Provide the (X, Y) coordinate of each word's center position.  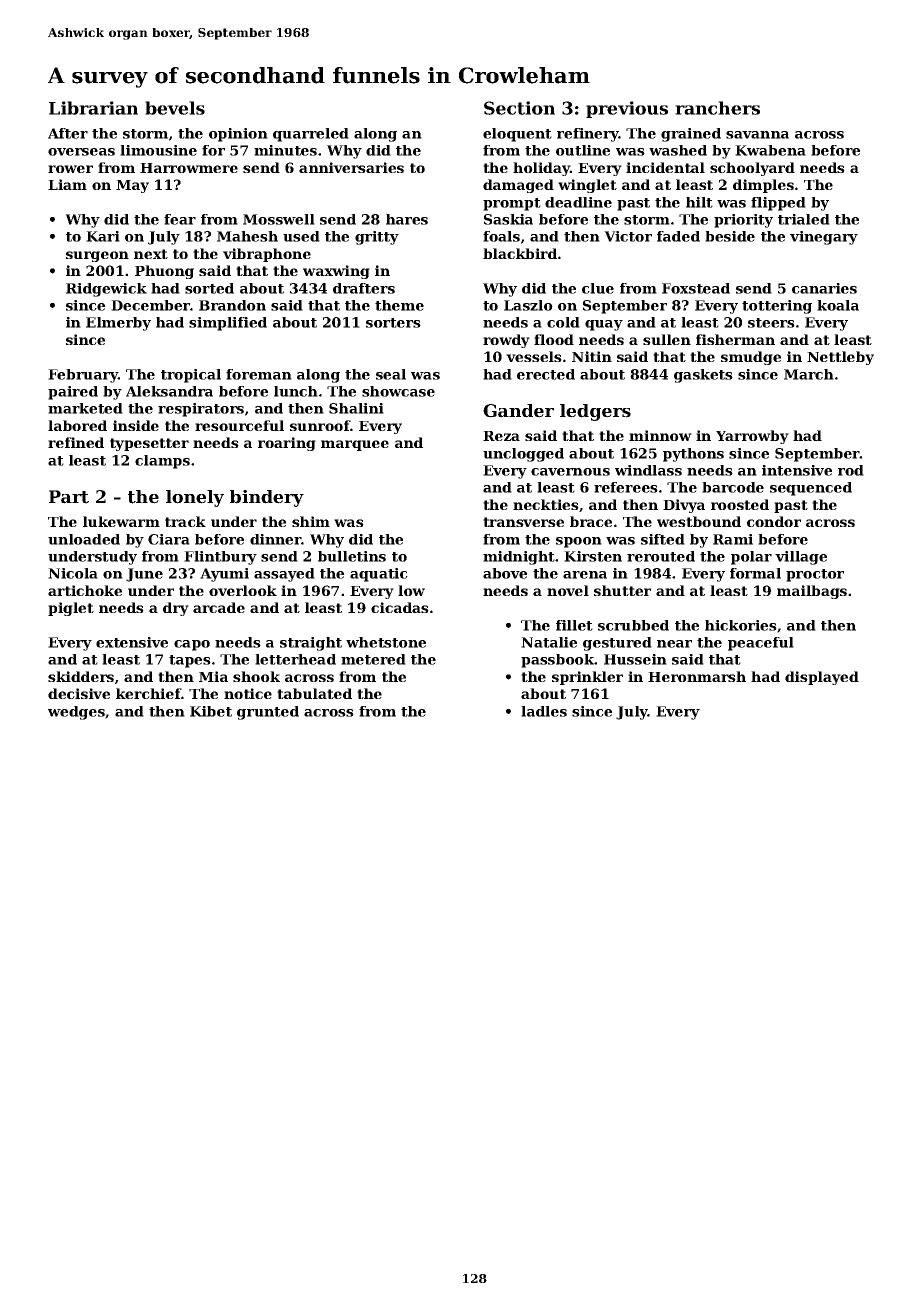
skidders (81, 676)
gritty (377, 238)
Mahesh (247, 236)
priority (743, 221)
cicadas (400, 607)
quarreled (311, 135)
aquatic (379, 575)
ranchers (717, 108)
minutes (285, 150)
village (801, 558)
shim (311, 521)
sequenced (811, 489)
